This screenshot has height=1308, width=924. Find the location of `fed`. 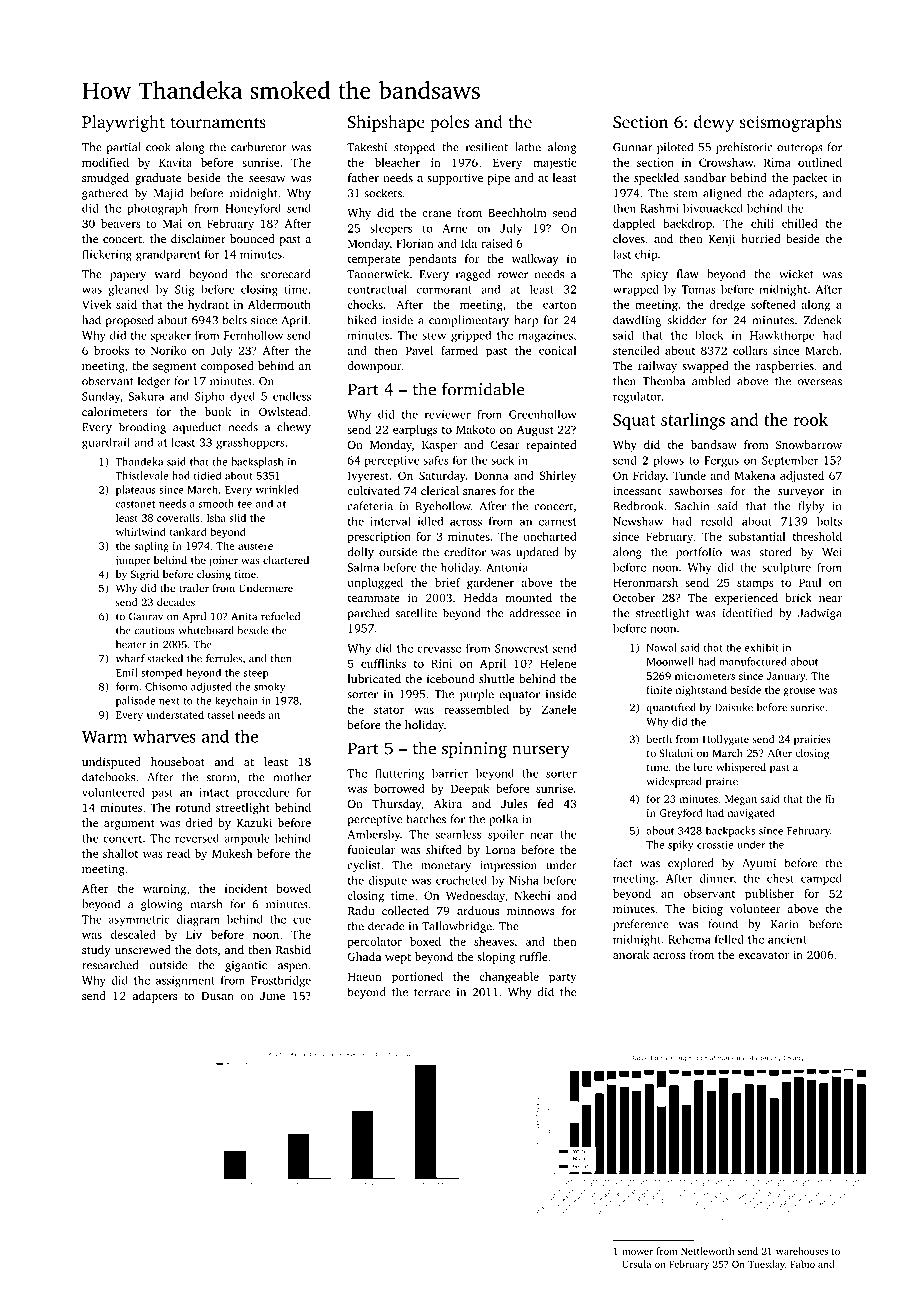

fed is located at coordinates (545, 803).
